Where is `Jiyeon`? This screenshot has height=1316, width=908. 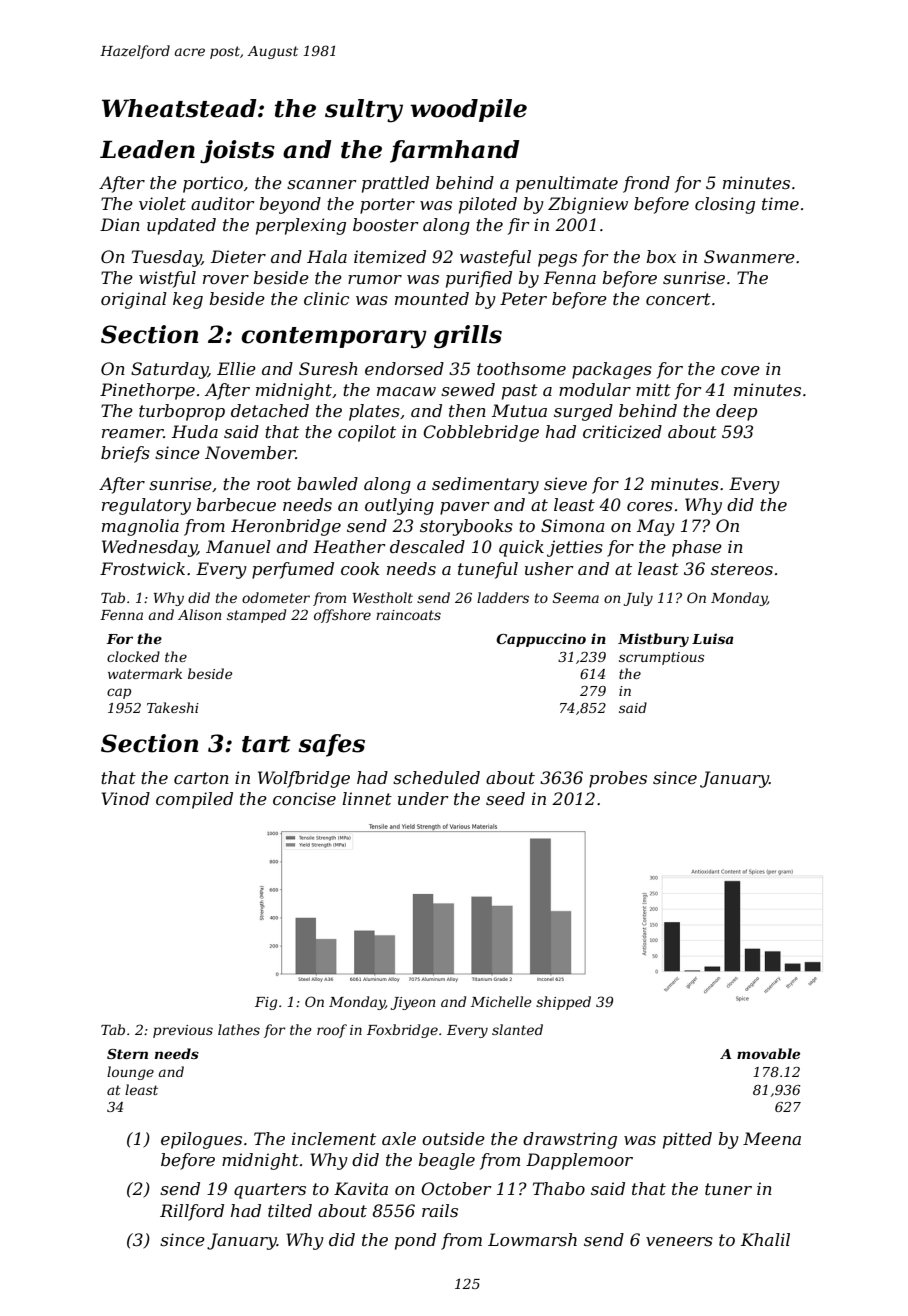 Jiyeon is located at coordinates (413, 1003).
